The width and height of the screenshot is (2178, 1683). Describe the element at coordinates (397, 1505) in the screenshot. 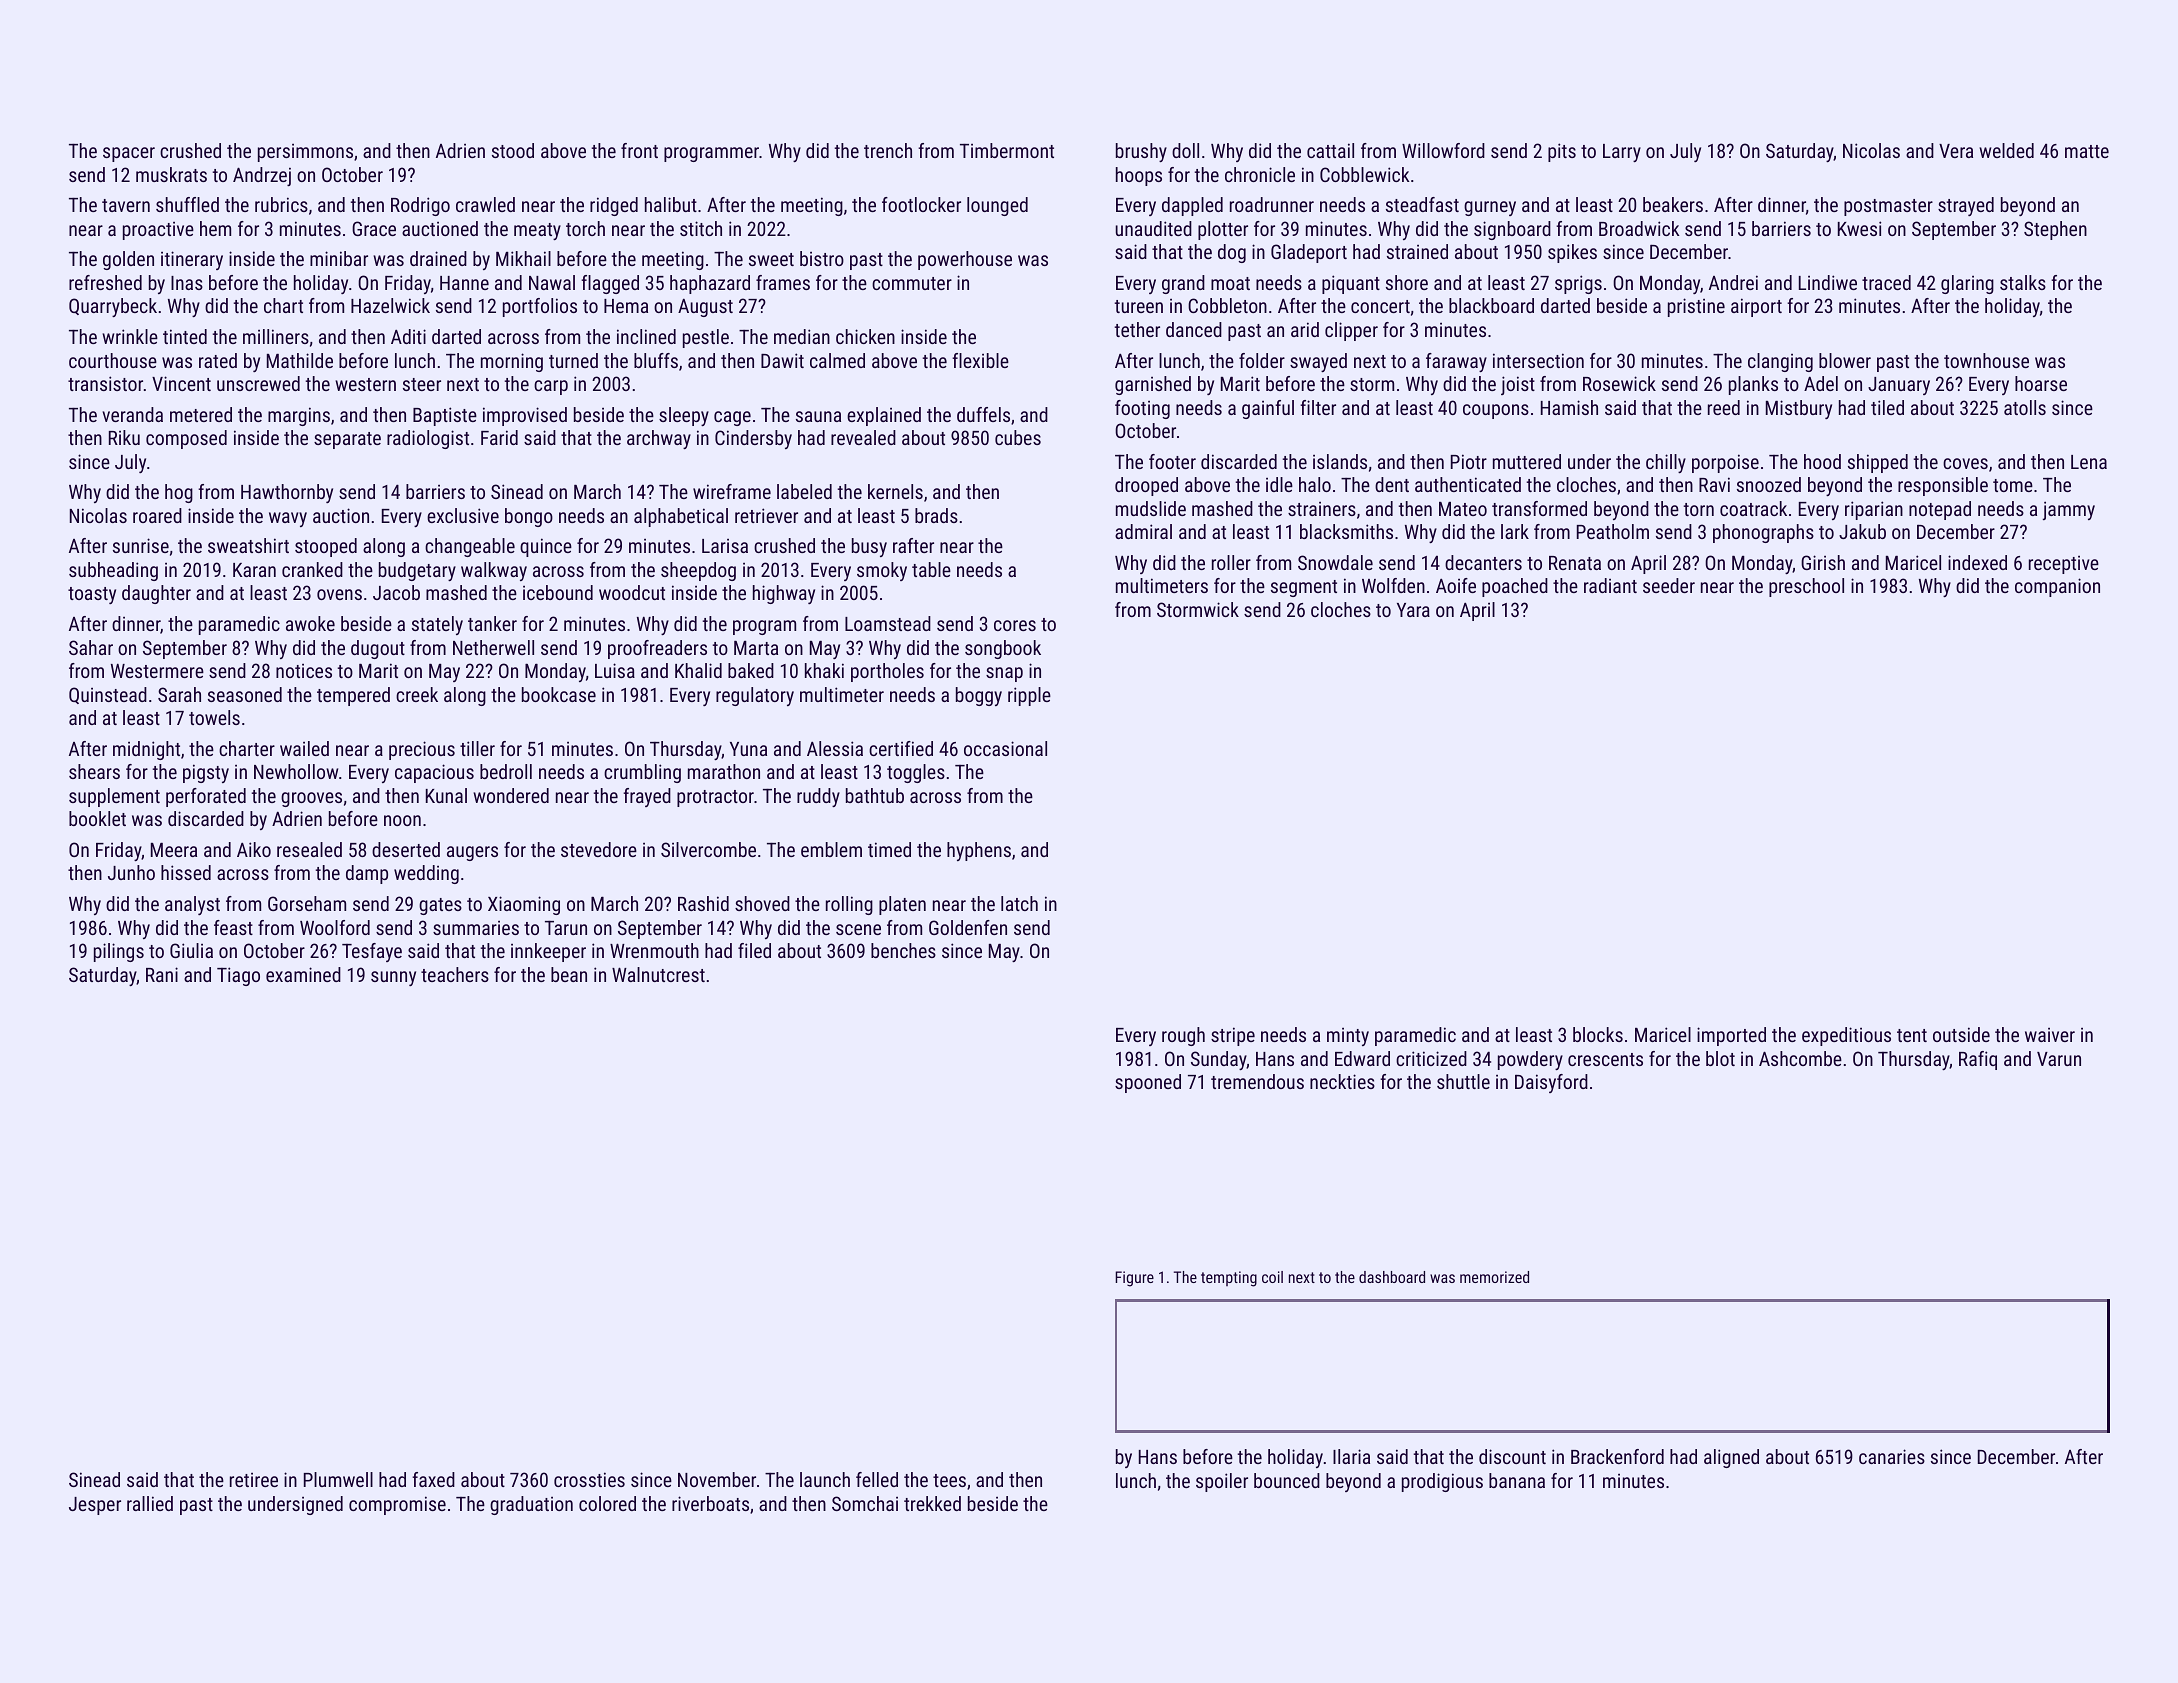

I see `compromise` at that location.
